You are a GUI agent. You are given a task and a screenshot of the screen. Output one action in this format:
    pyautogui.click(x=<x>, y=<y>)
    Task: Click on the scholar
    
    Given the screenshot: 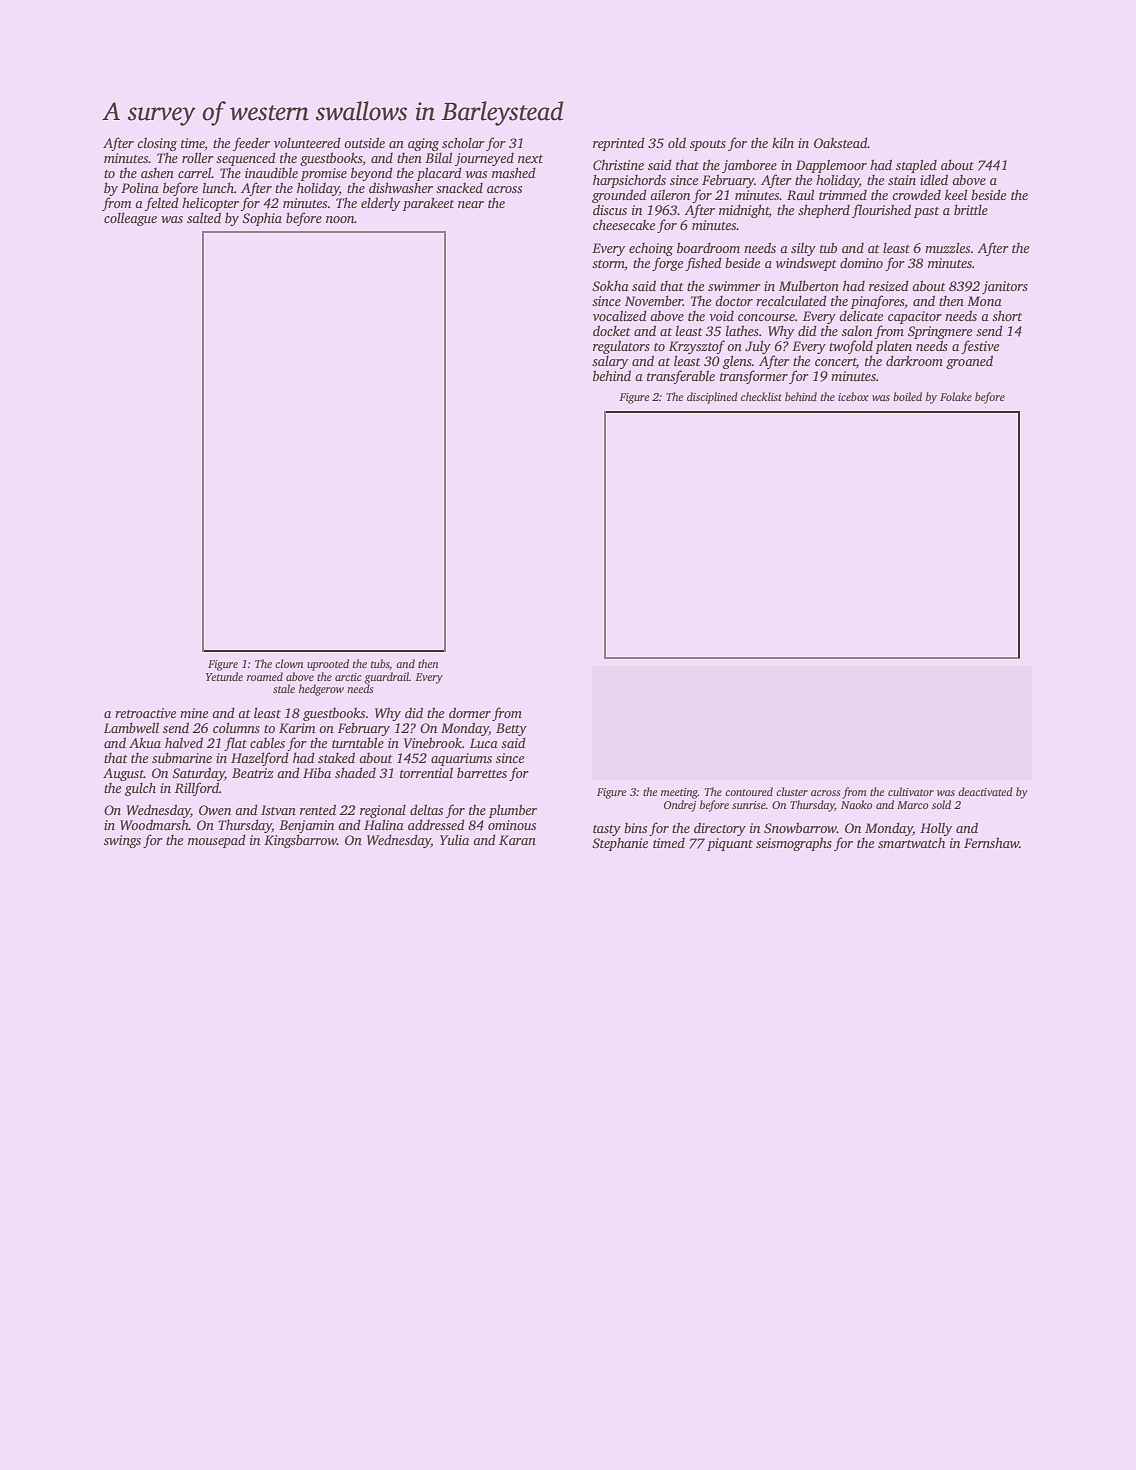 What is the action you would take?
    pyautogui.click(x=463, y=142)
